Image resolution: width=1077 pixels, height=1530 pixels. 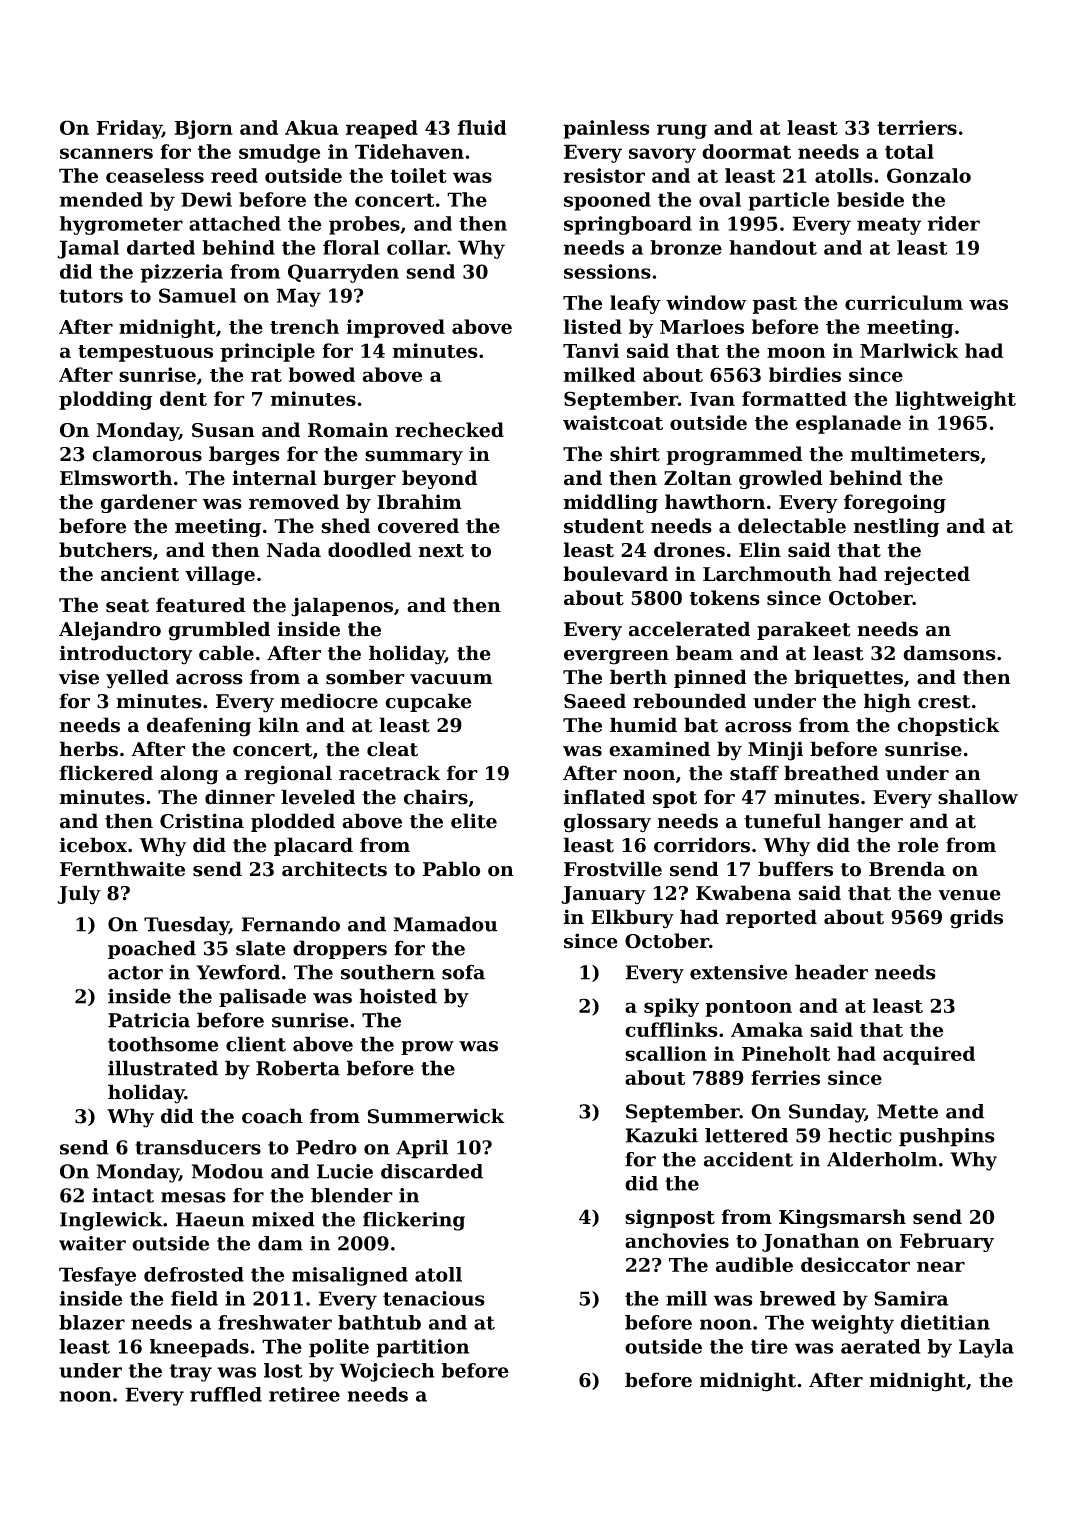 I want to click on flickered, so click(x=106, y=773).
